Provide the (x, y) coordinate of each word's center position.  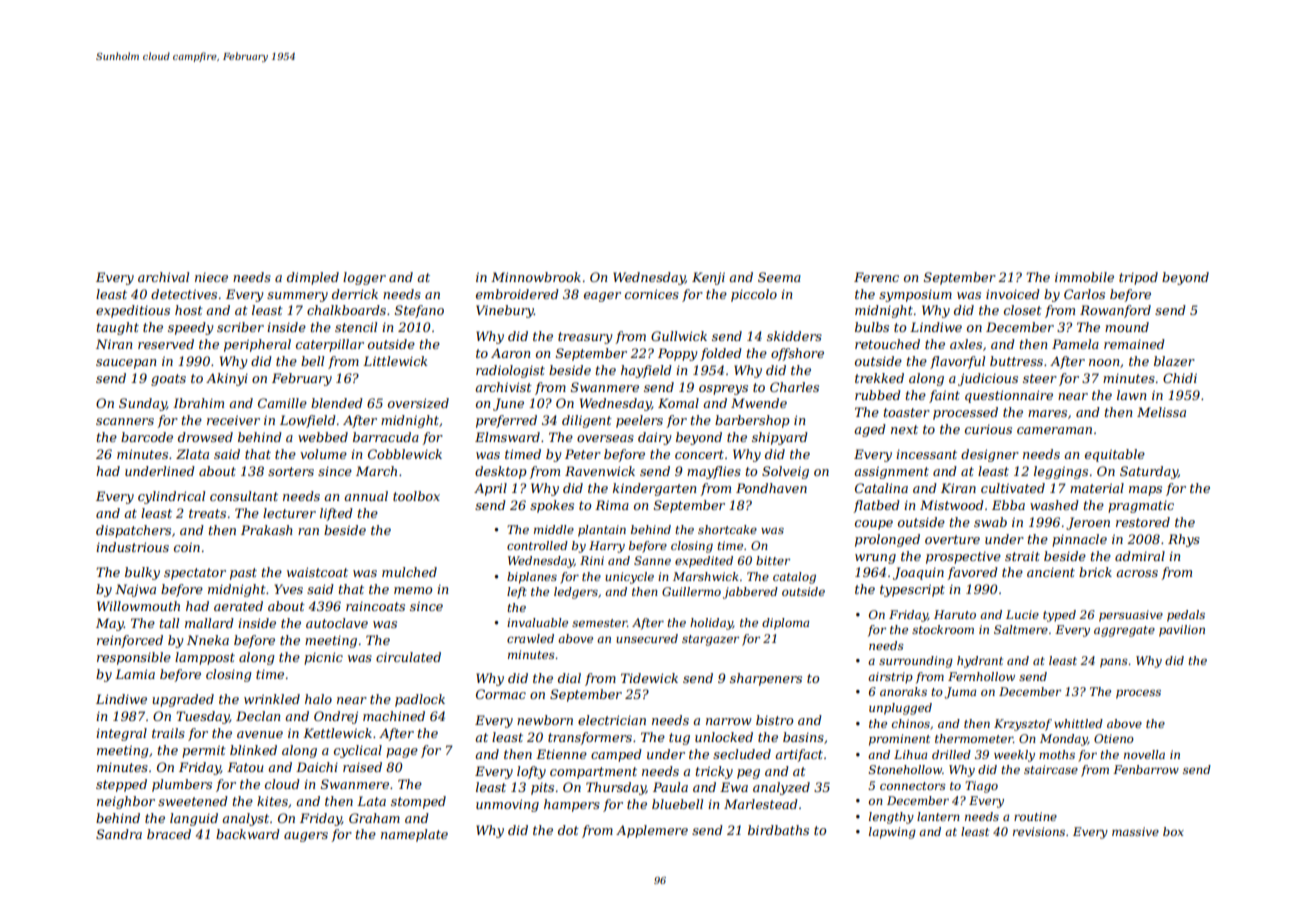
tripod (1138, 278)
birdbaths (778, 830)
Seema (779, 277)
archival (163, 277)
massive (1135, 831)
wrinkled (272, 699)
